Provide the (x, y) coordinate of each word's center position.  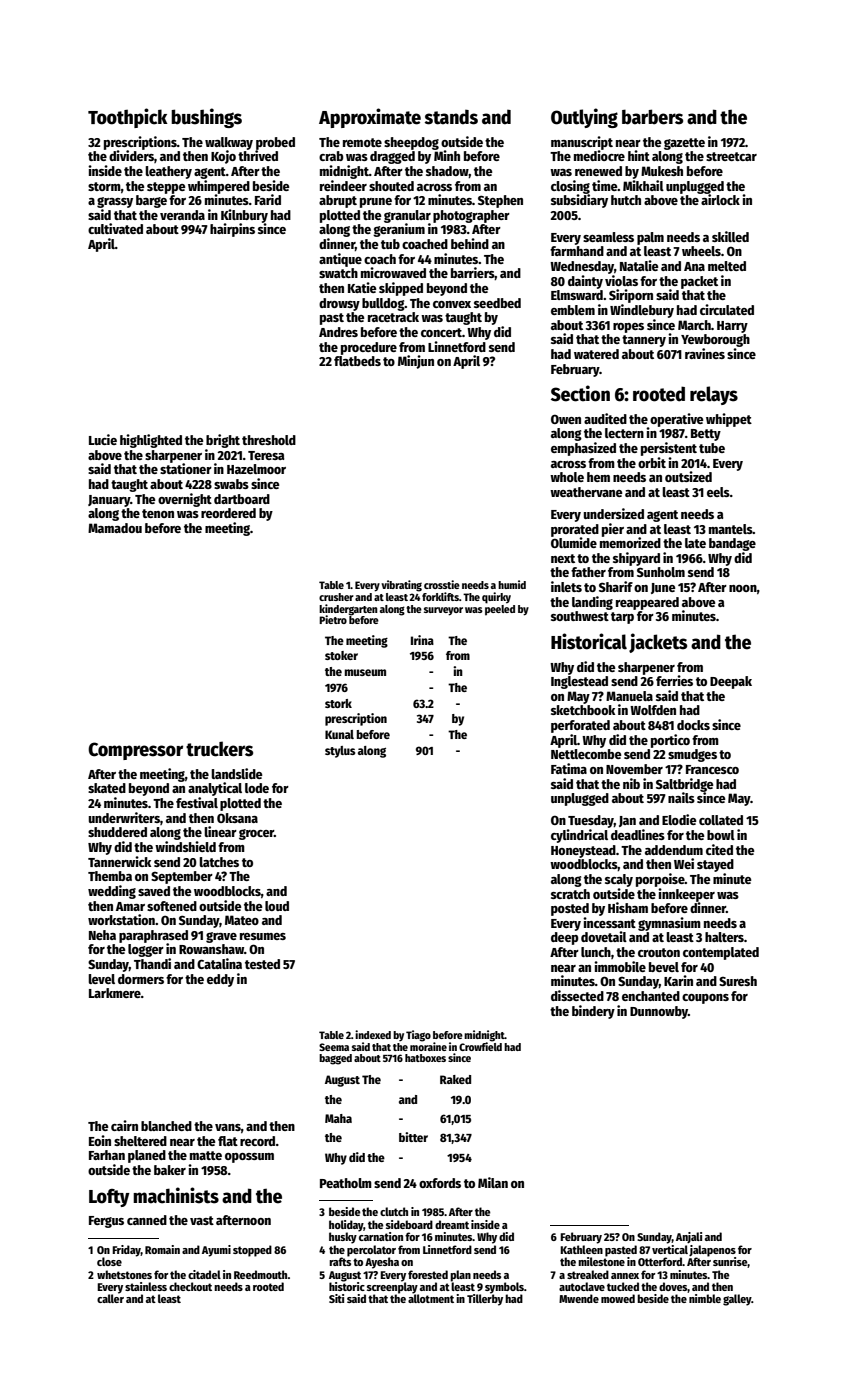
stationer (186, 468)
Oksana (237, 818)
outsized (688, 476)
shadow (447, 172)
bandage (732, 544)
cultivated (115, 228)
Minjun (416, 362)
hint (639, 155)
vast (202, 1220)
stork (338, 703)
